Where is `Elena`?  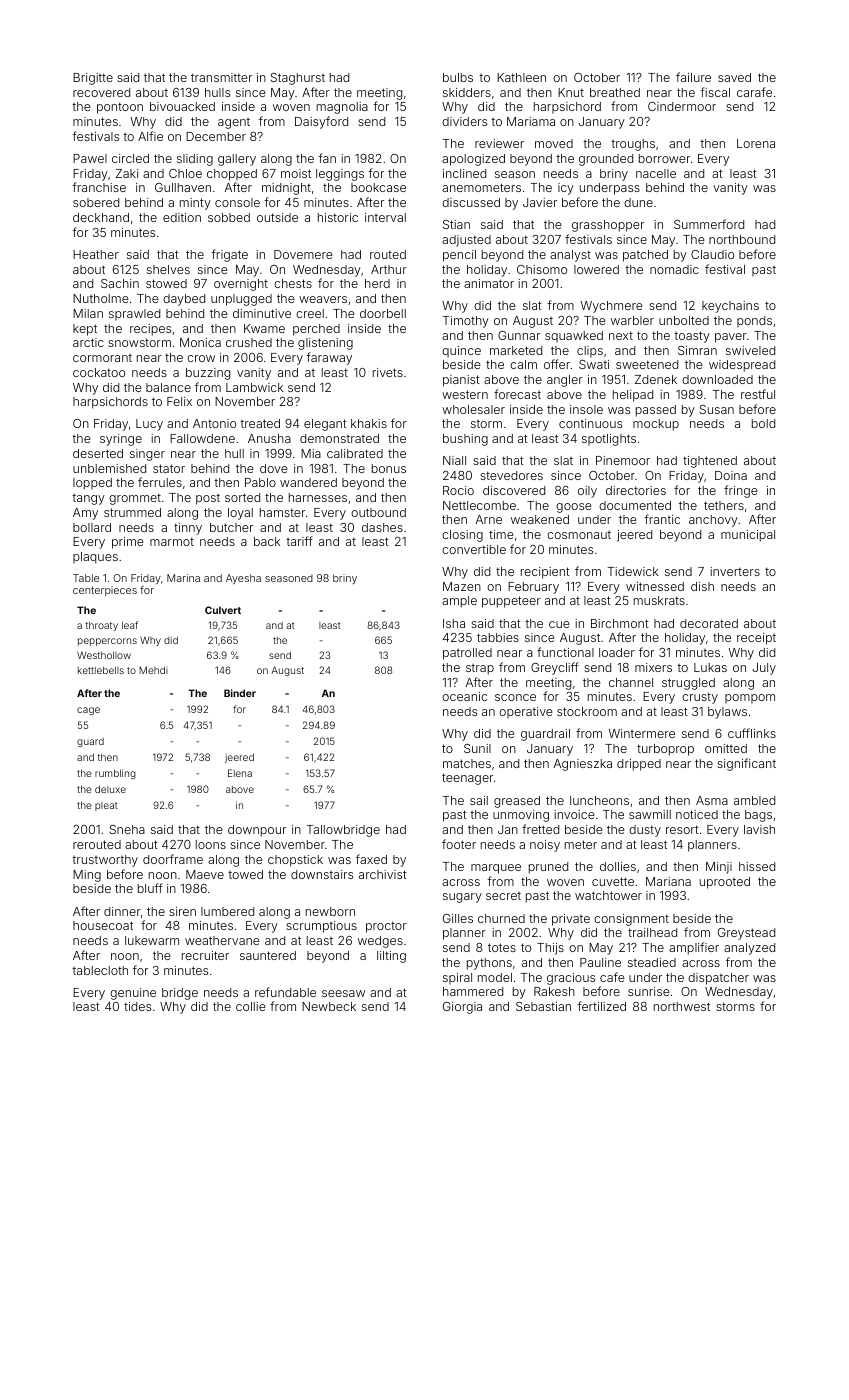
Elena is located at coordinates (240, 773).
